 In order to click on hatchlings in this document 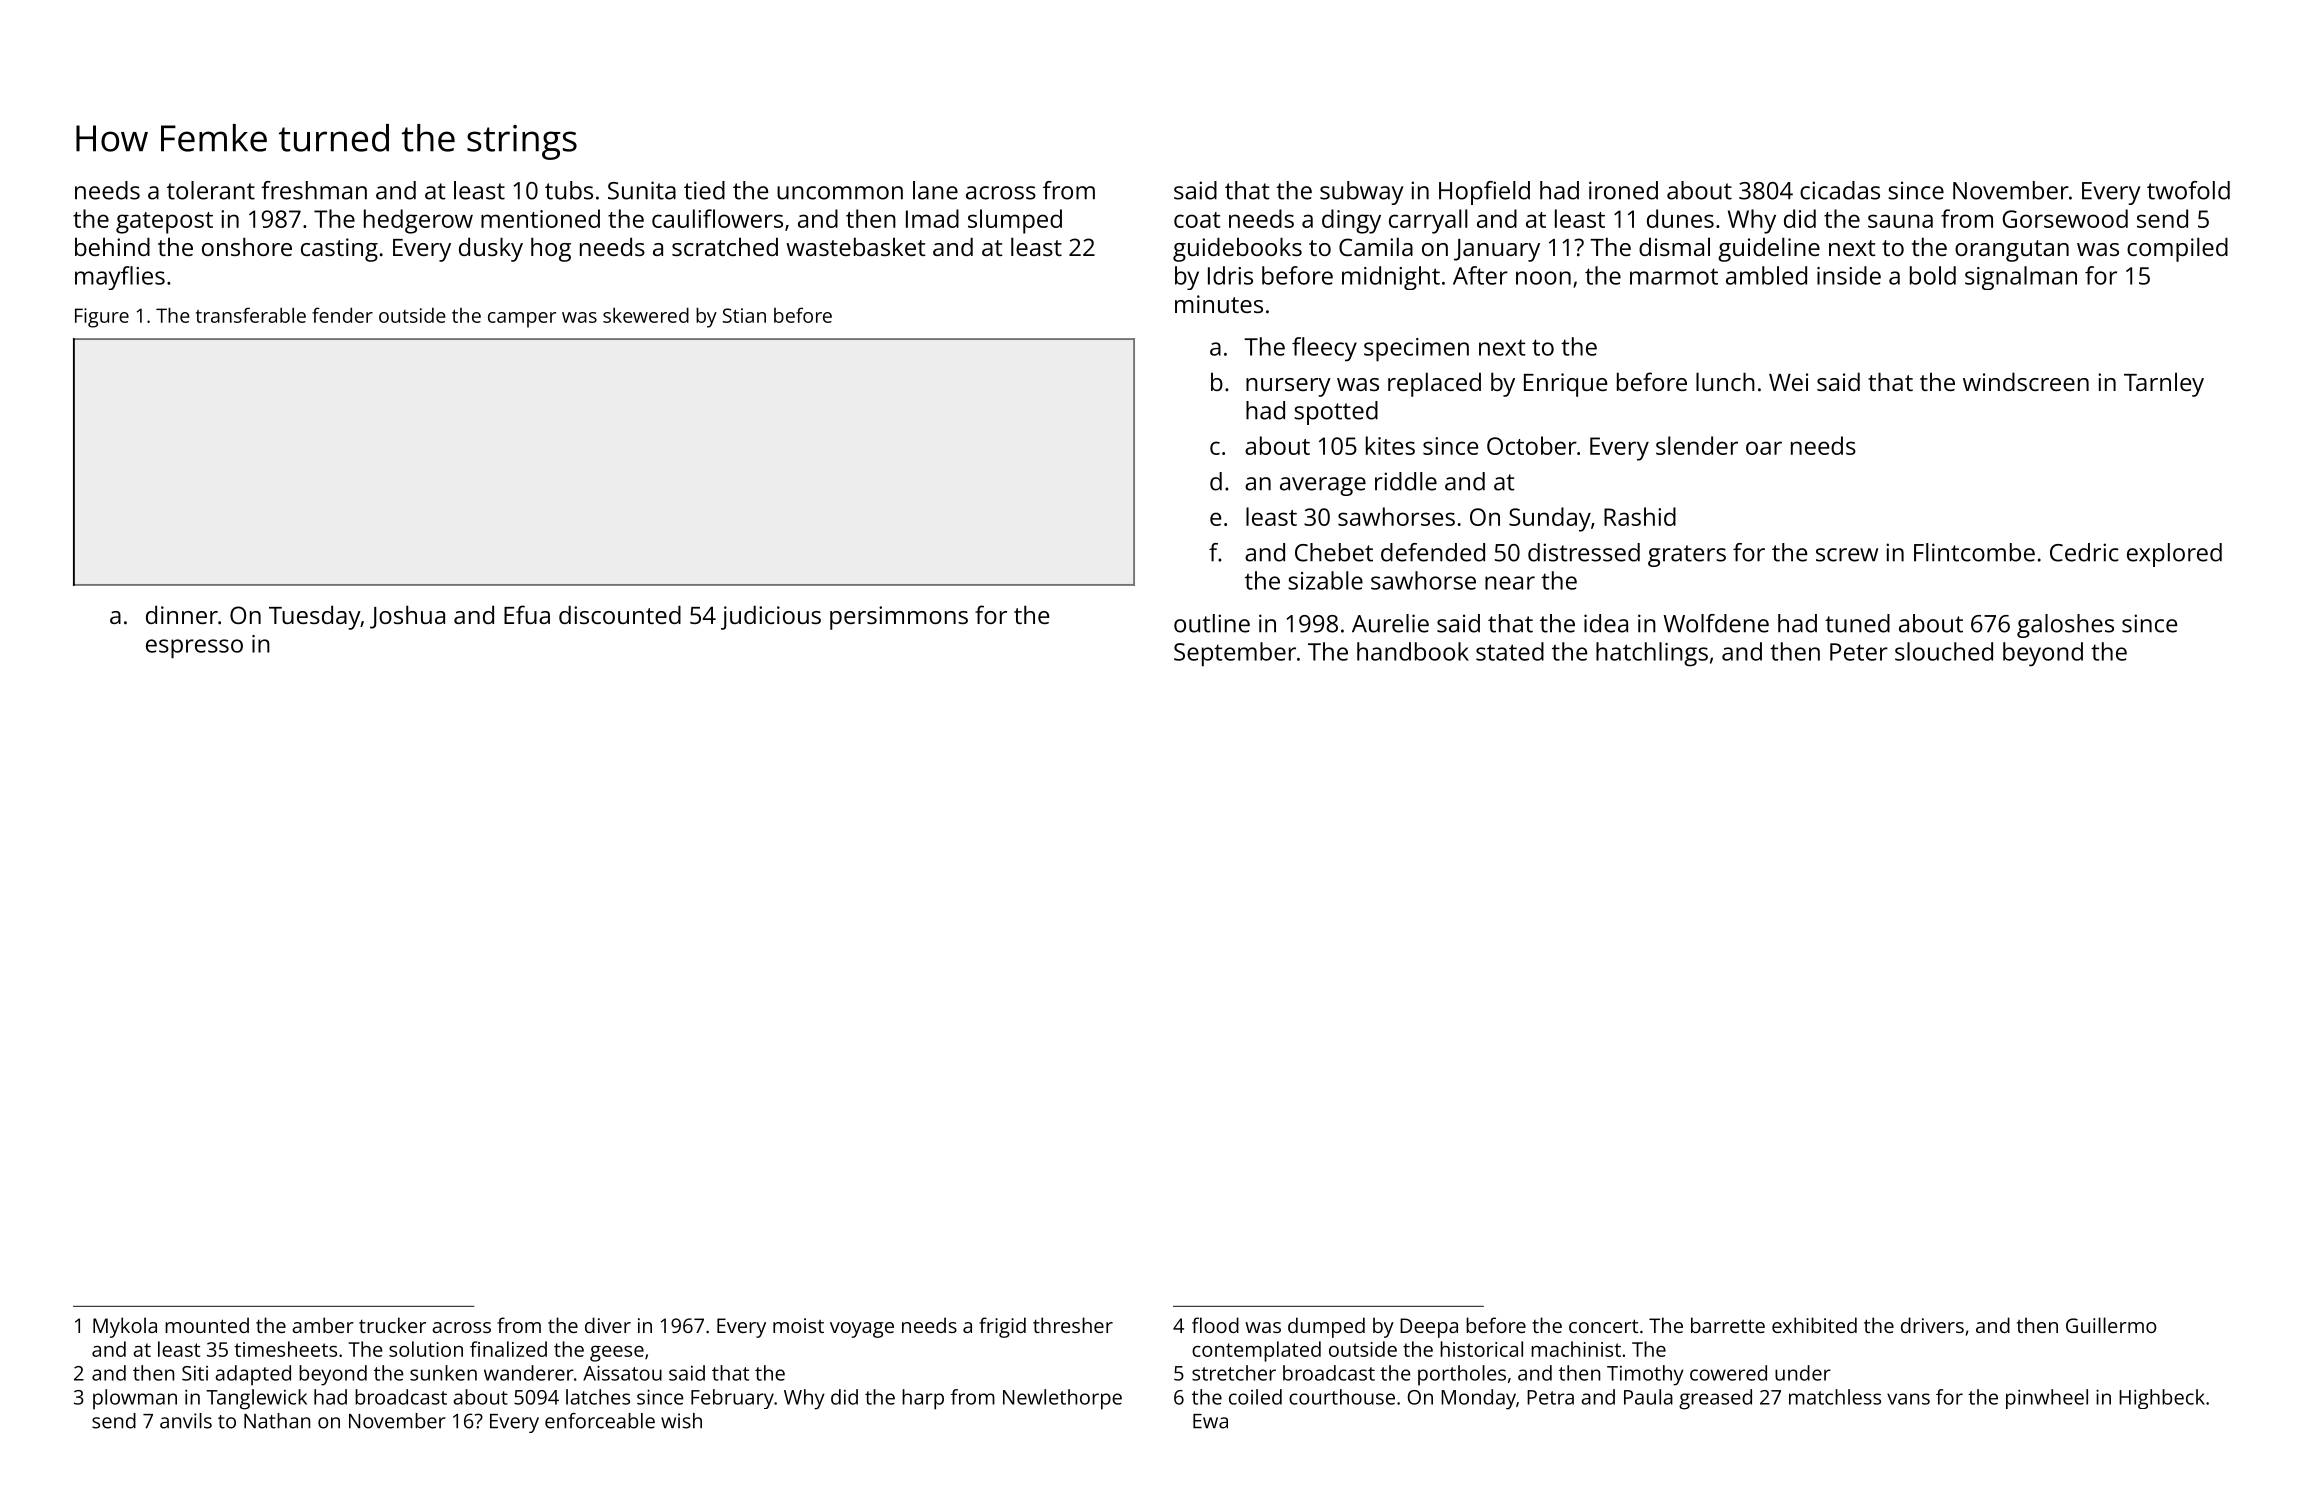, I will do `click(1652, 654)`.
